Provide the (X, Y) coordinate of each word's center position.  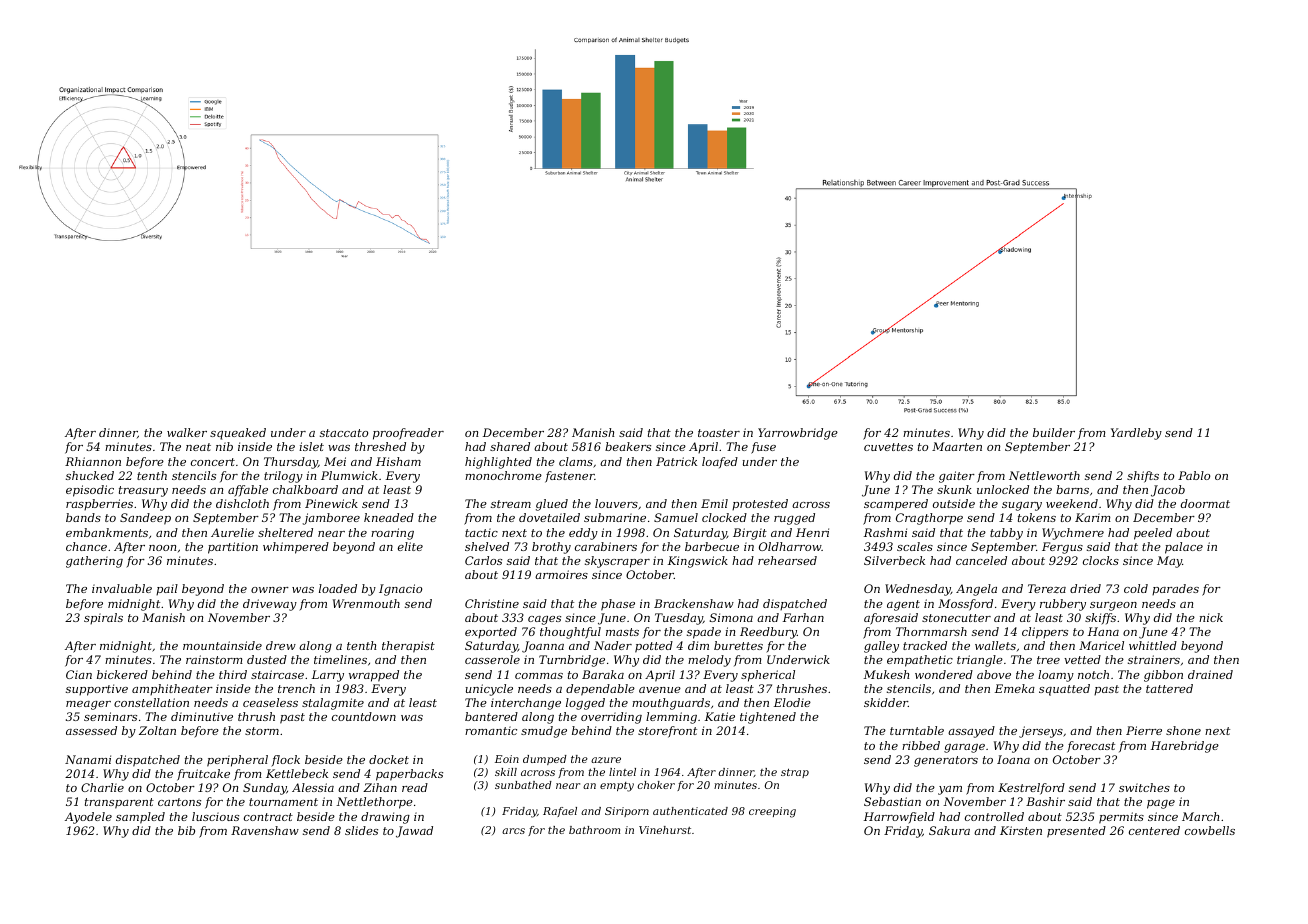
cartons (179, 802)
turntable (917, 730)
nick (1211, 617)
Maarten (957, 446)
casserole (492, 659)
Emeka (1015, 688)
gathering (94, 562)
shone (1183, 730)
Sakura (949, 830)
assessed (91, 730)
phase (618, 605)
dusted (267, 659)
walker (187, 432)
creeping (772, 812)
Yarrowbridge (798, 434)
